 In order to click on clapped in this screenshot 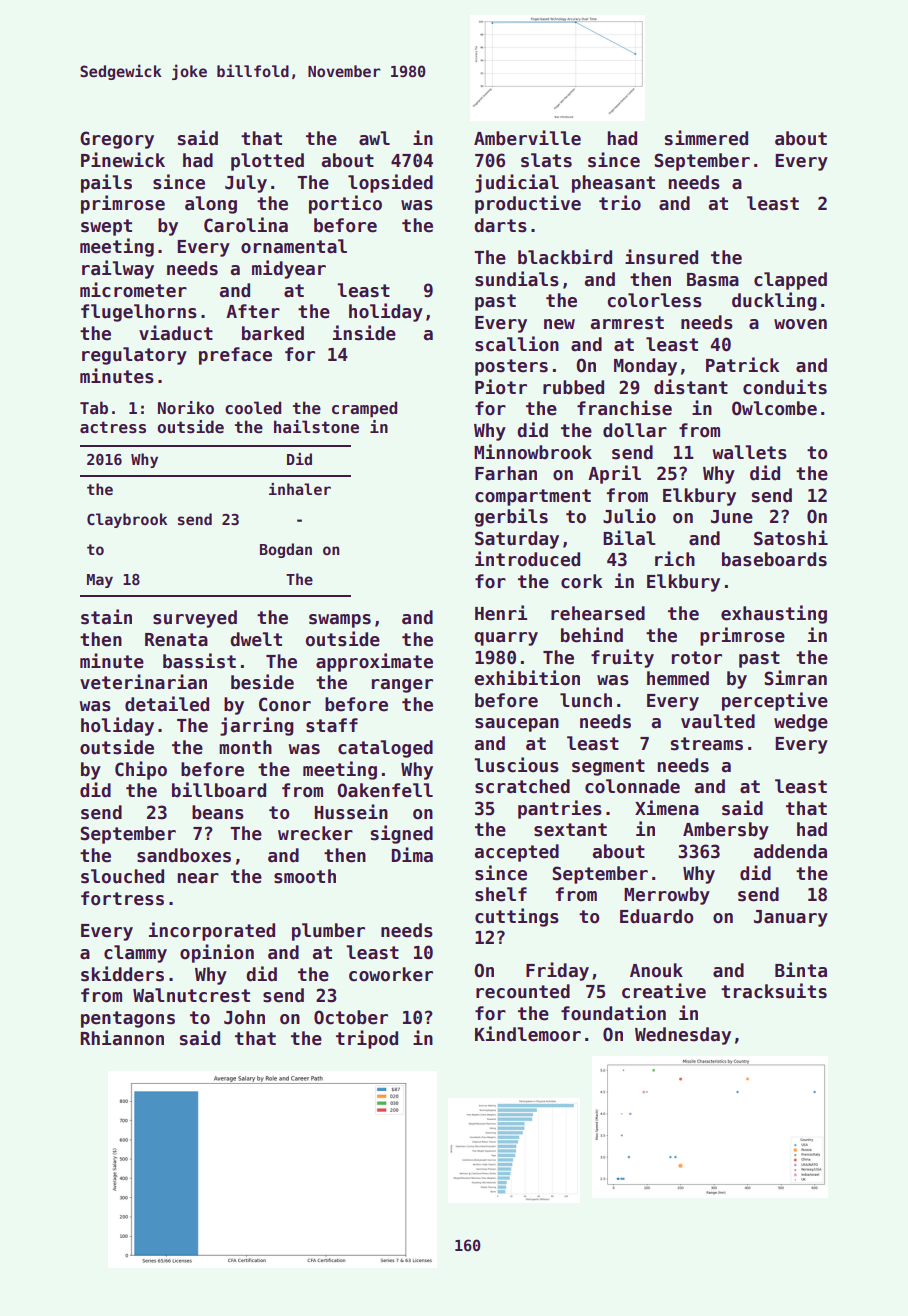, I will do `click(790, 281)`.
